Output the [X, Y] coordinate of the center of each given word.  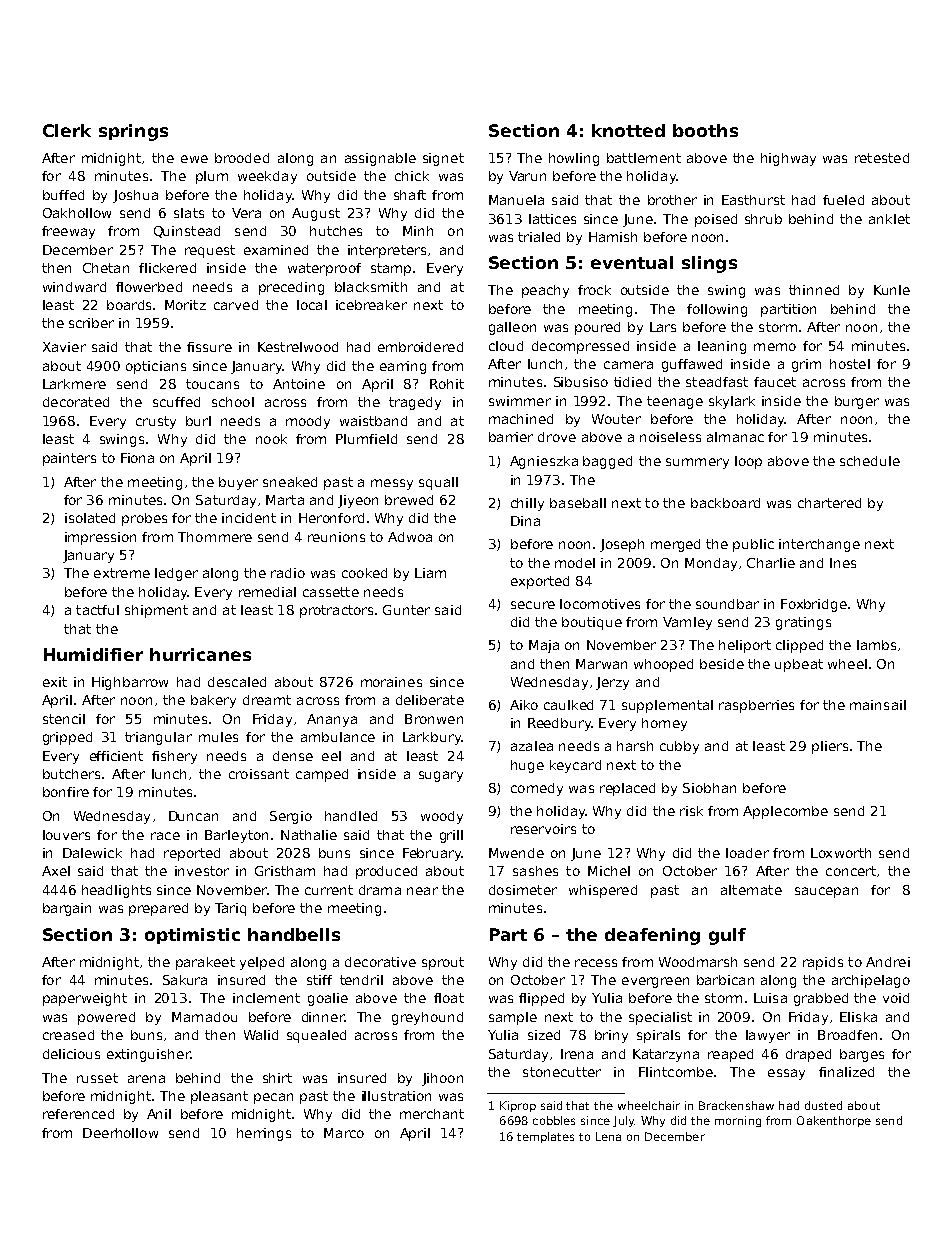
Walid [261, 1035]
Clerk [67, 130]
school [233, 402]
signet [443, 159]
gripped [67, 738]
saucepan [826, 892]
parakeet [205, 963]
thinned [814, 290]
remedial [267, 592]
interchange [819, 545]
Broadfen [847, 1035]
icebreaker [371, 305]
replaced [627, 789]
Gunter [406, 610]
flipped [541, 999]
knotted [628, 130]
